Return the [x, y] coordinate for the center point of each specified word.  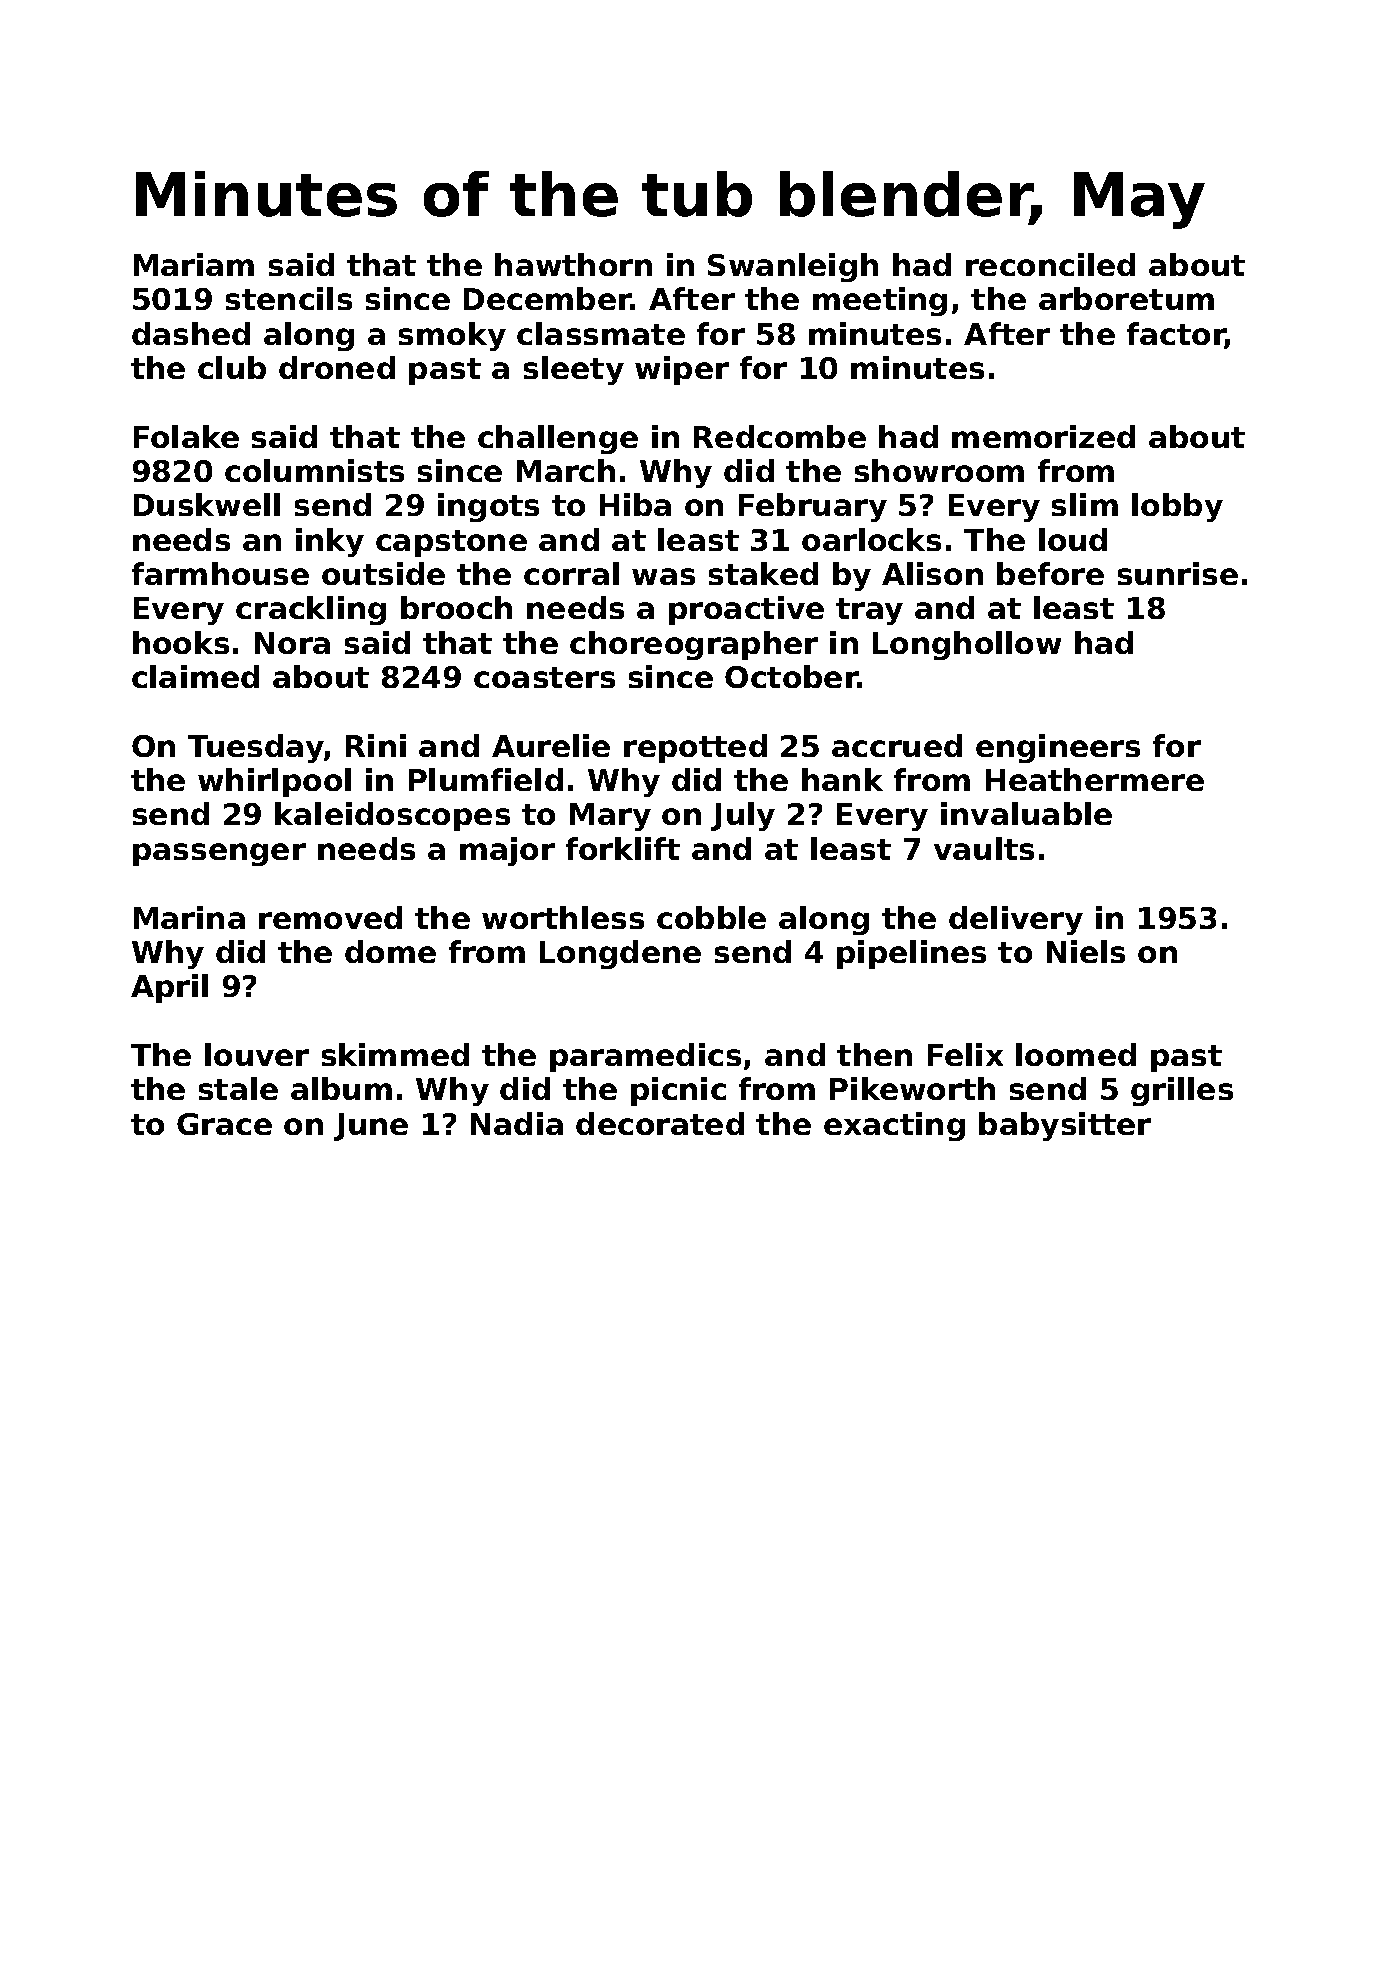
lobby [1177, 507]
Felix [965, 1054]
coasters [544, 677]
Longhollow [967, 645]
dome [390, 951]
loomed [1076, 1054]
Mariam [194, 264]
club [232, 367]
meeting [880, 301]
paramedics [645, 1057]
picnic [678, 1091]
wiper [682, 370]
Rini [376, 745]
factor [1176, 335]
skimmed [395, 1054]
